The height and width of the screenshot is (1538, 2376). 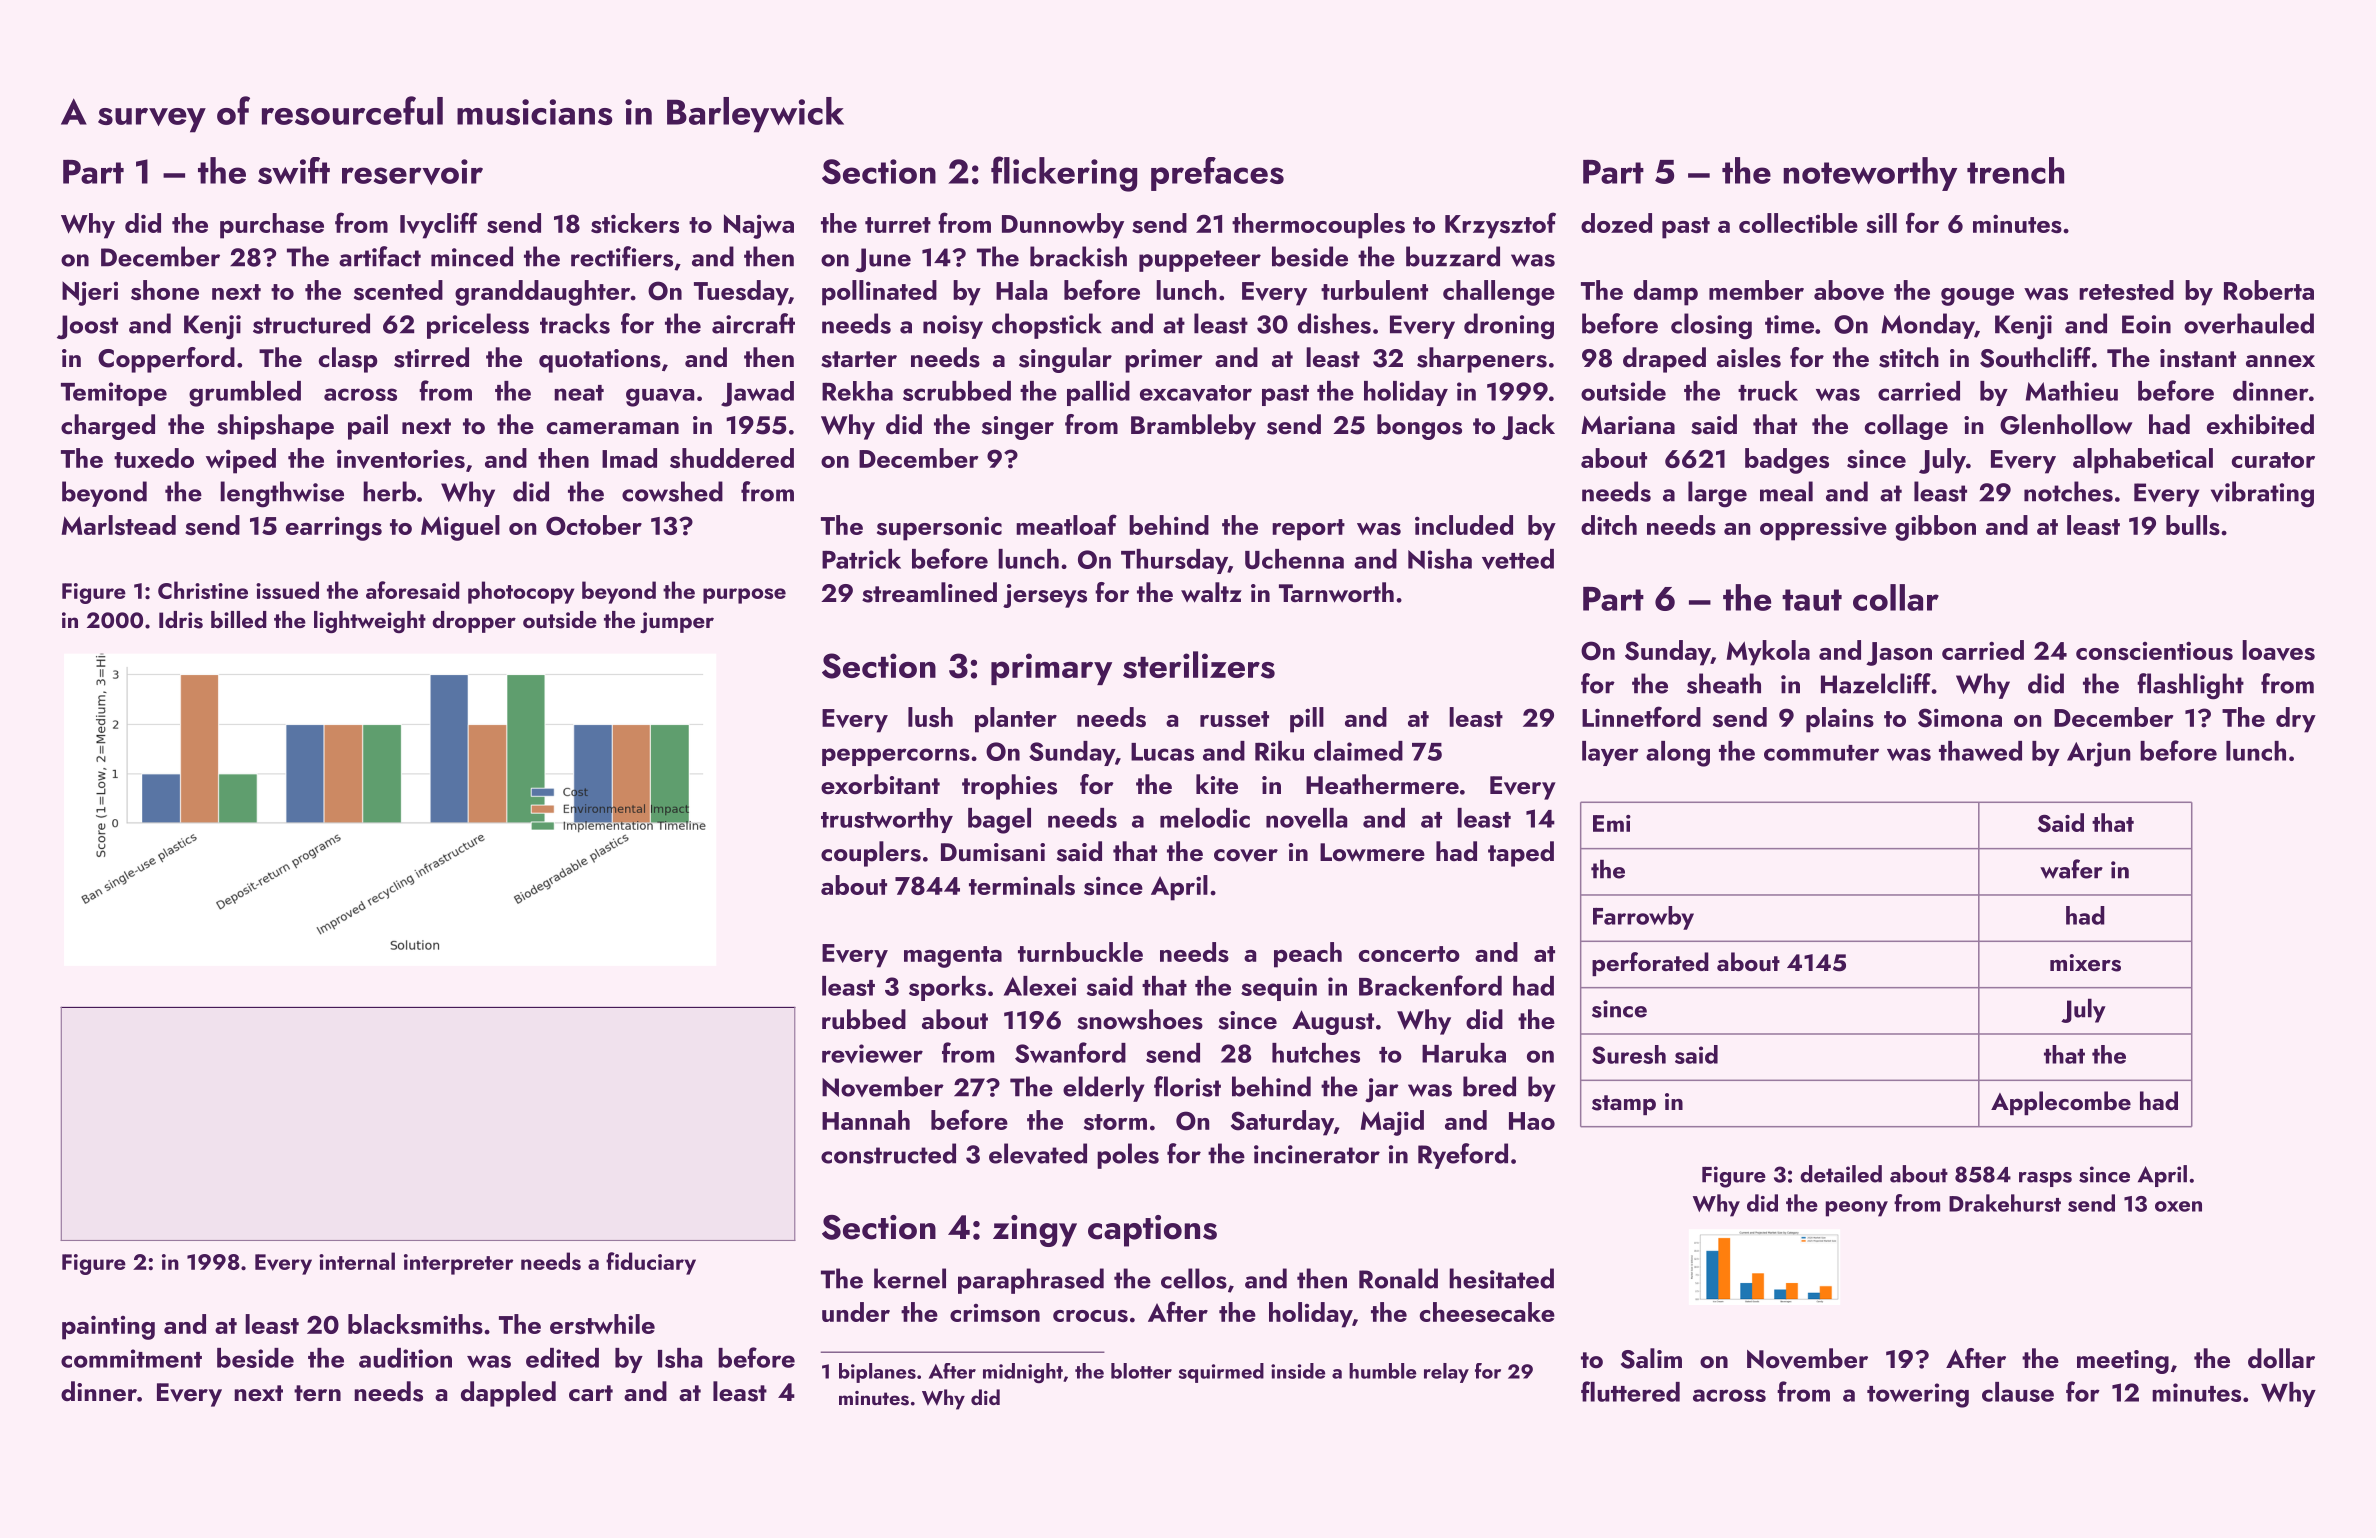 What do you see at coordinates (591, 1393) in the screenshot?
I see `cart` at bounding box center [591, 1393].
